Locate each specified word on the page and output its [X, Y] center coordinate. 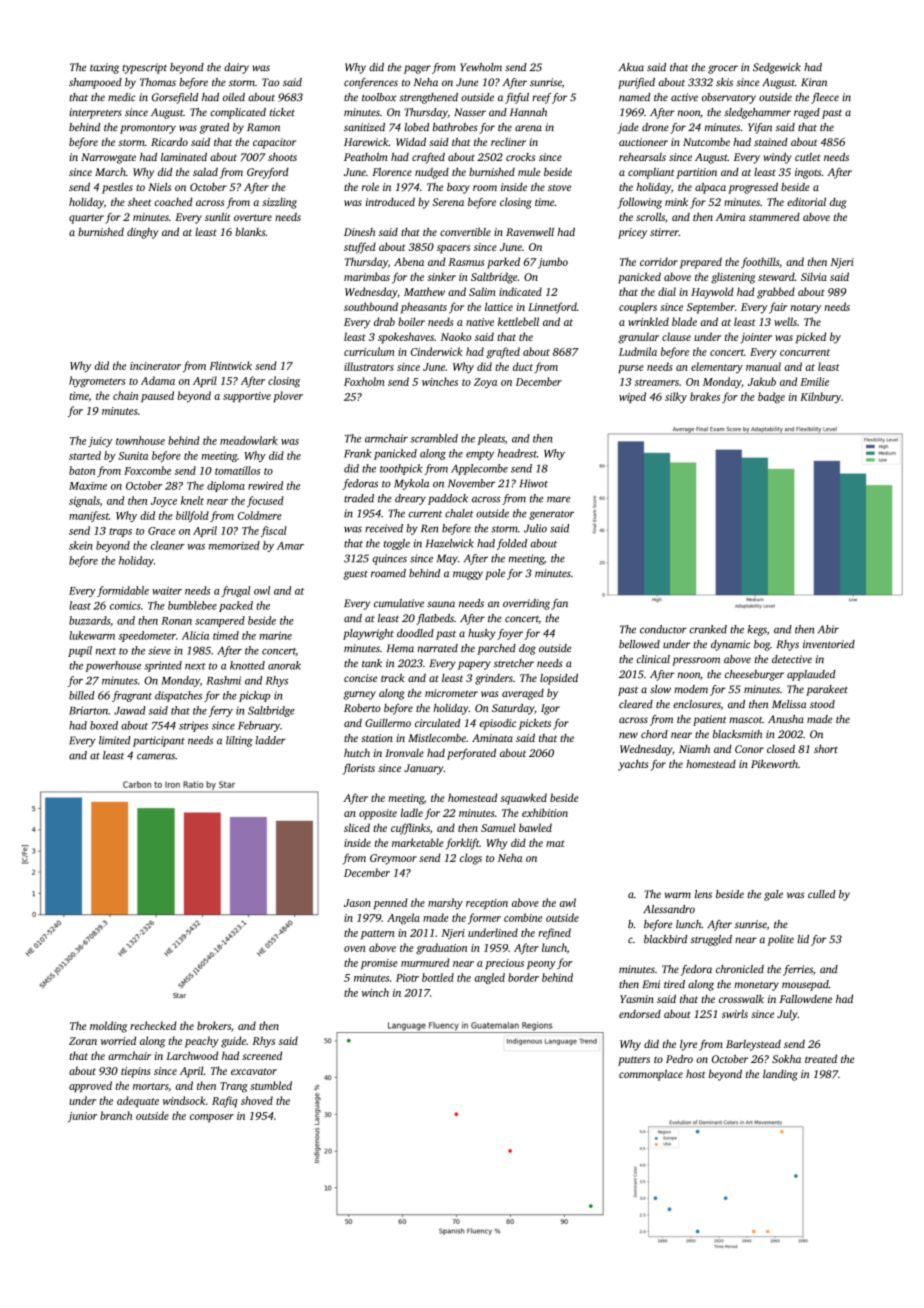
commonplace [651, 1075]
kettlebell [518, 321]
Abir [828, 629]
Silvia [814, 276]
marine [276, 635]
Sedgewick [777, 68]
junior [82, 1117]
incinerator [155, 366]
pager [417, 69]
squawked [524, 799]
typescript [144, 68]
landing [780, 1075]
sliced [357, 827]
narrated [438, 648]
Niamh [694, 749]
